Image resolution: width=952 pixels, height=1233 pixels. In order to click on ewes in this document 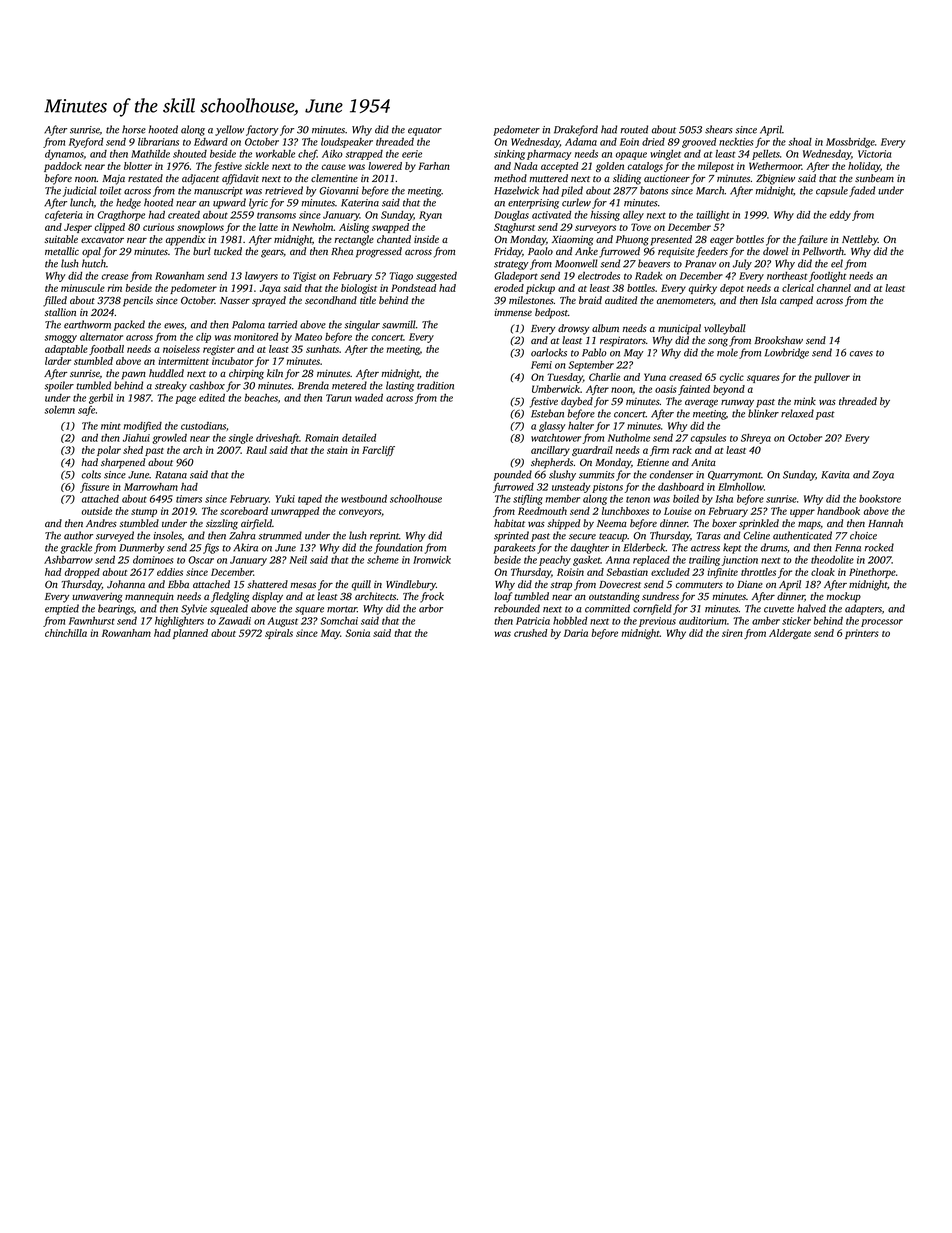, I will do `click(174, 326)`.
